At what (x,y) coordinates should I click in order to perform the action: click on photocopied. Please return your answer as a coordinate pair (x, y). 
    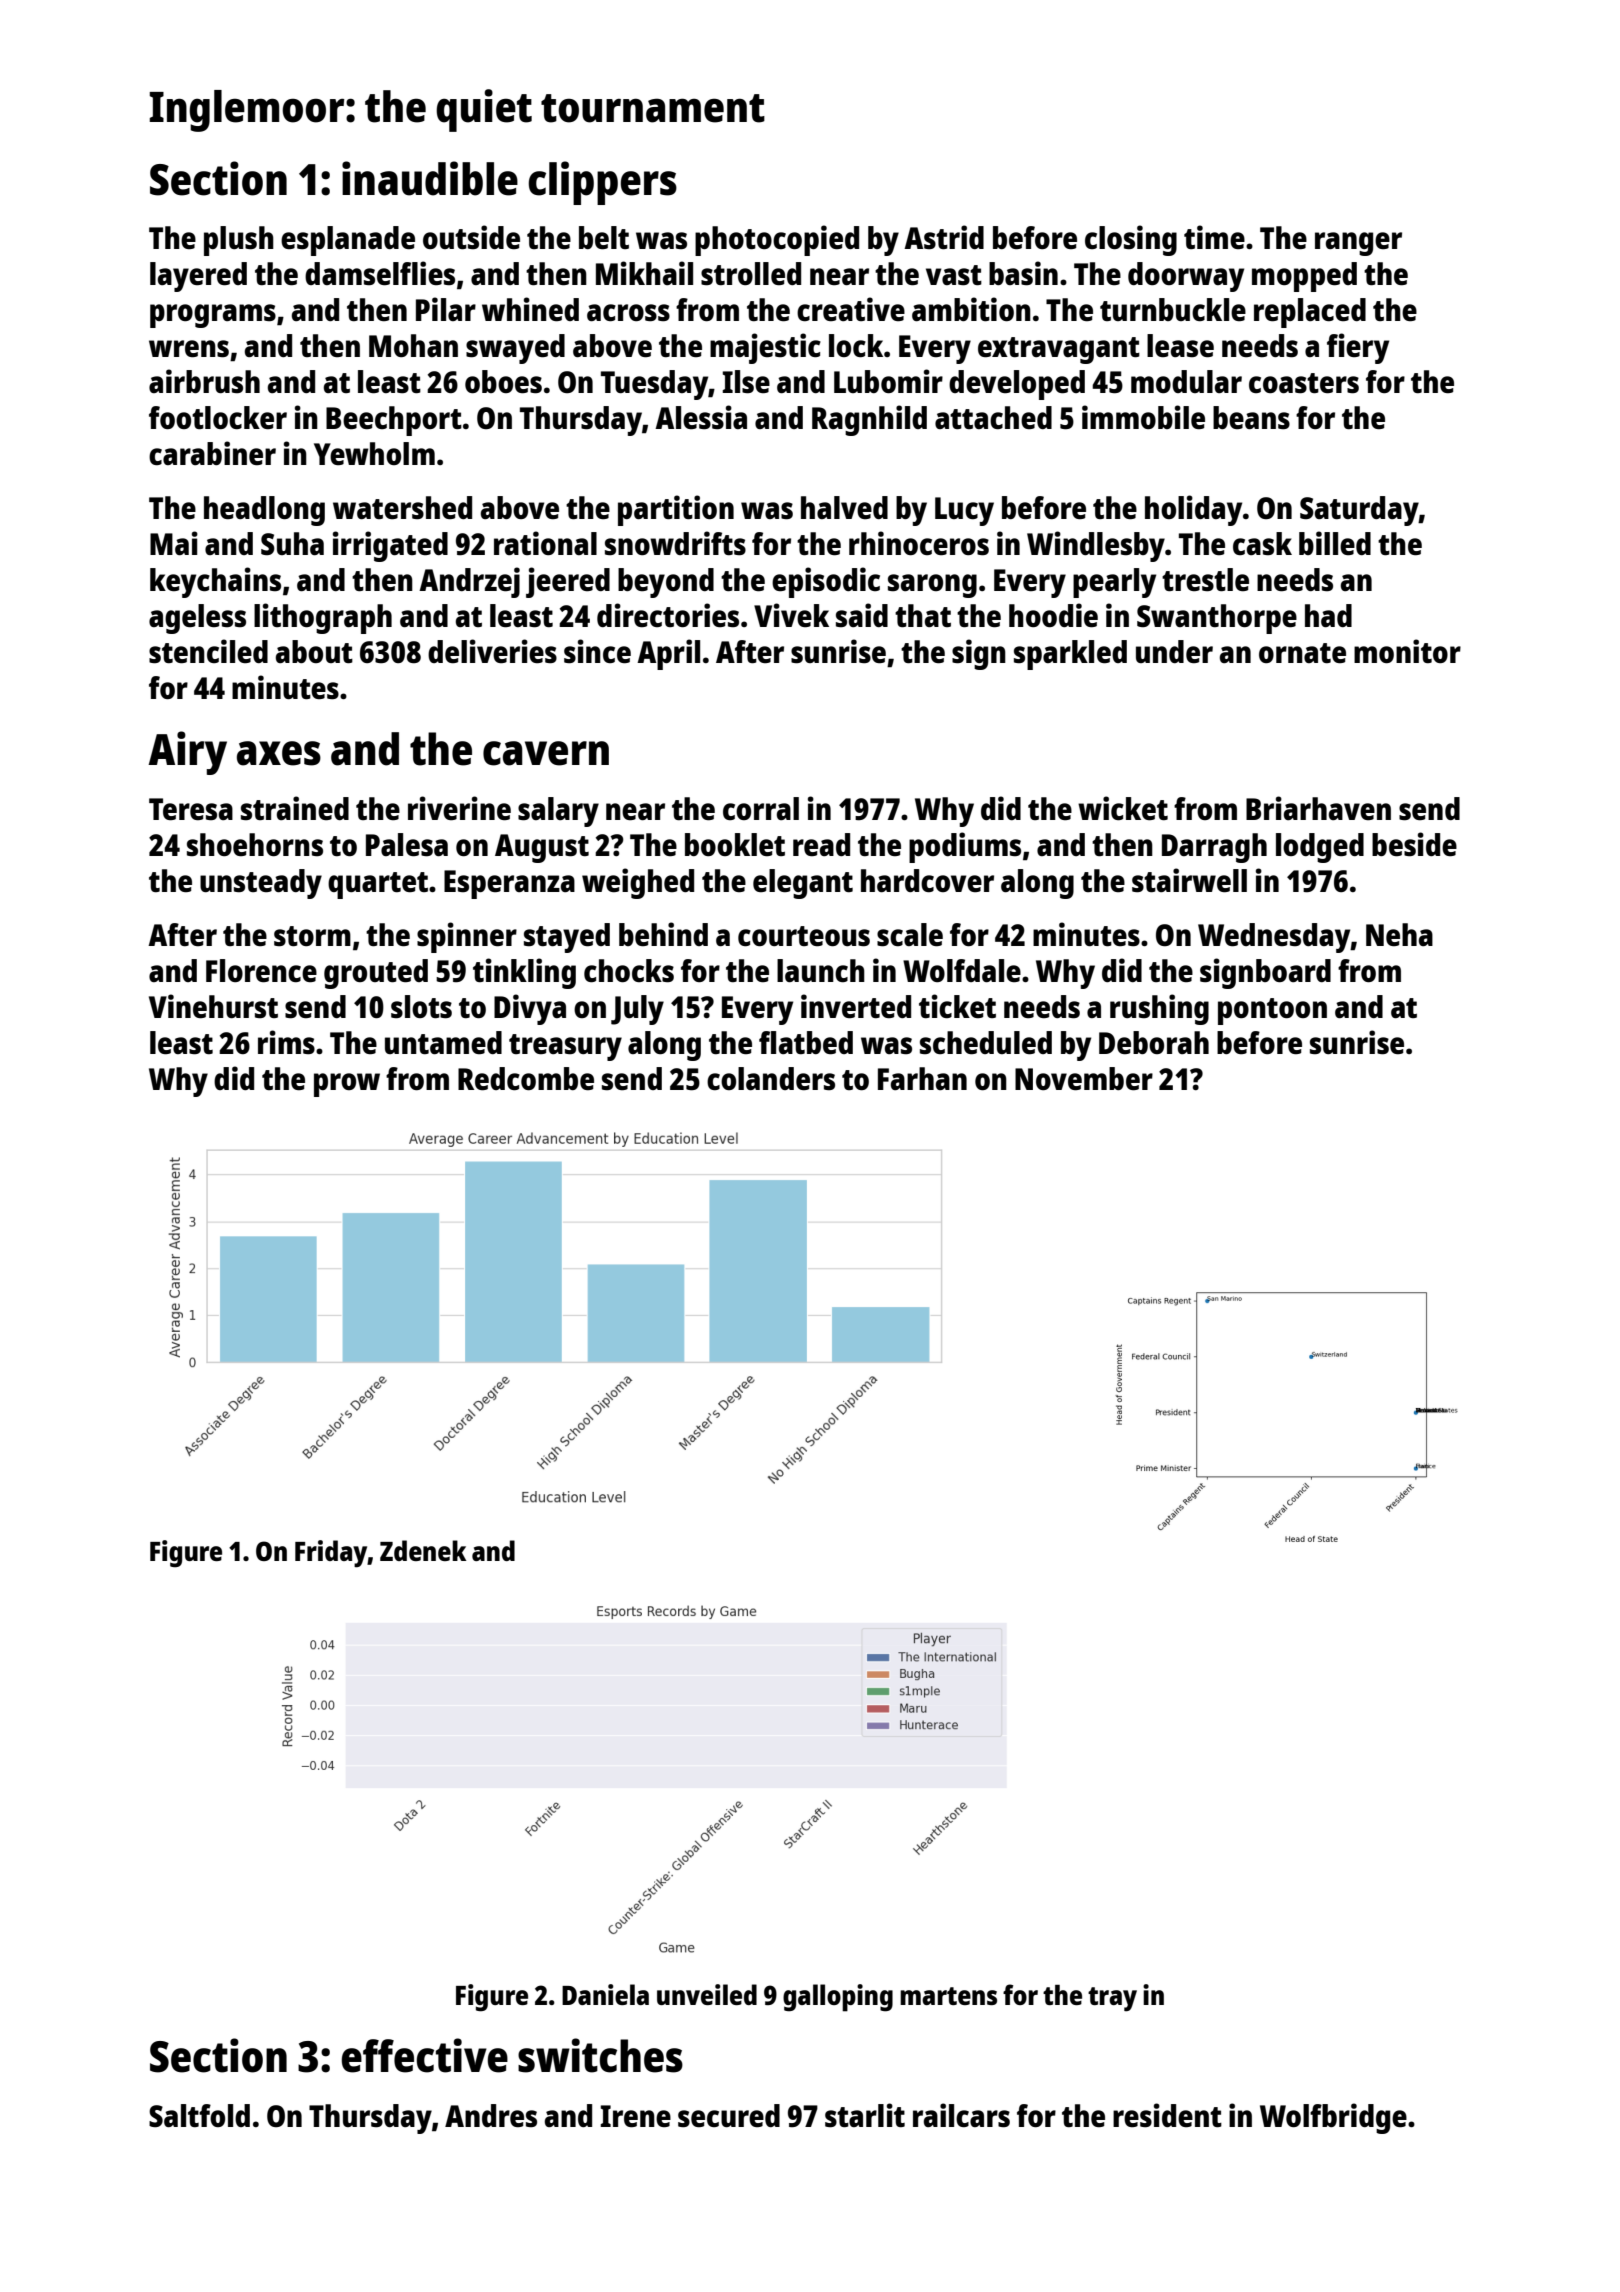
    Looking at the image, I should click on (777, 240).
